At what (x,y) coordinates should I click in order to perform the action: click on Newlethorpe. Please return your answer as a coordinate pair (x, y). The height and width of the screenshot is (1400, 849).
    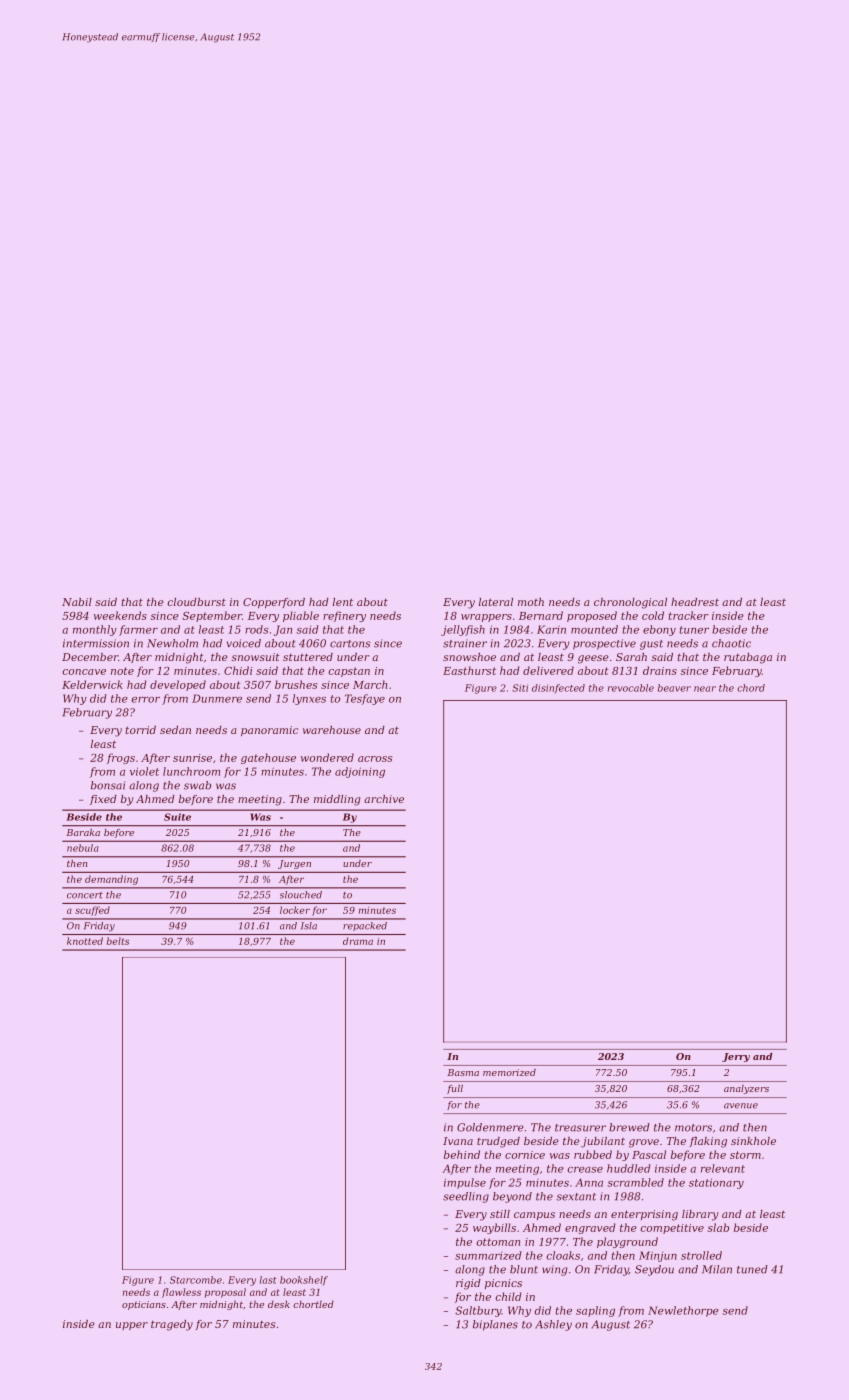
    Looking at the image, I should click on (683, 1311).
